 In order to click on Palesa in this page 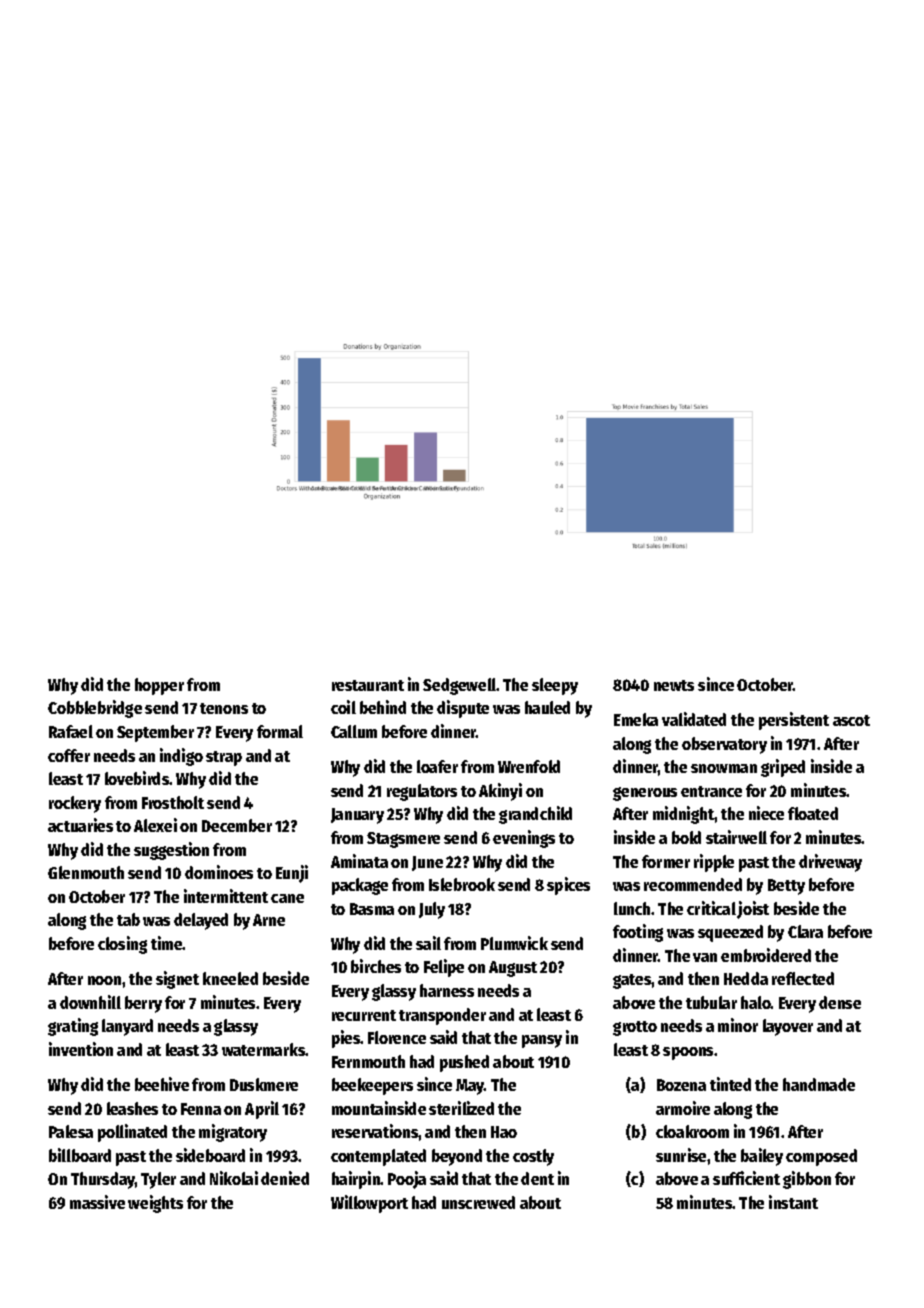, I will do `click(71, 1131)`.
